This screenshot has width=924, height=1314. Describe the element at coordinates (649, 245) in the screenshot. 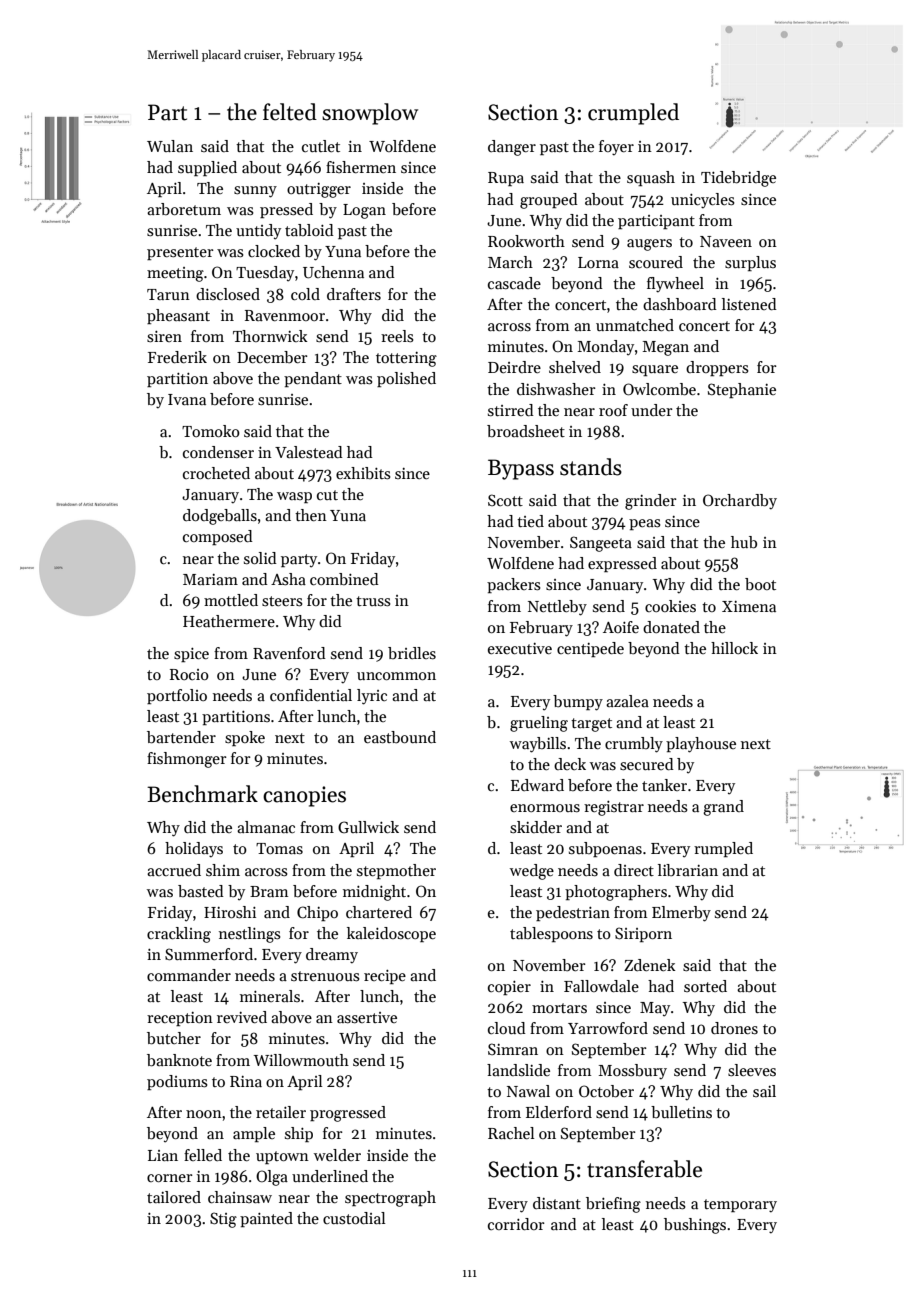

I see `augers` at that location.
